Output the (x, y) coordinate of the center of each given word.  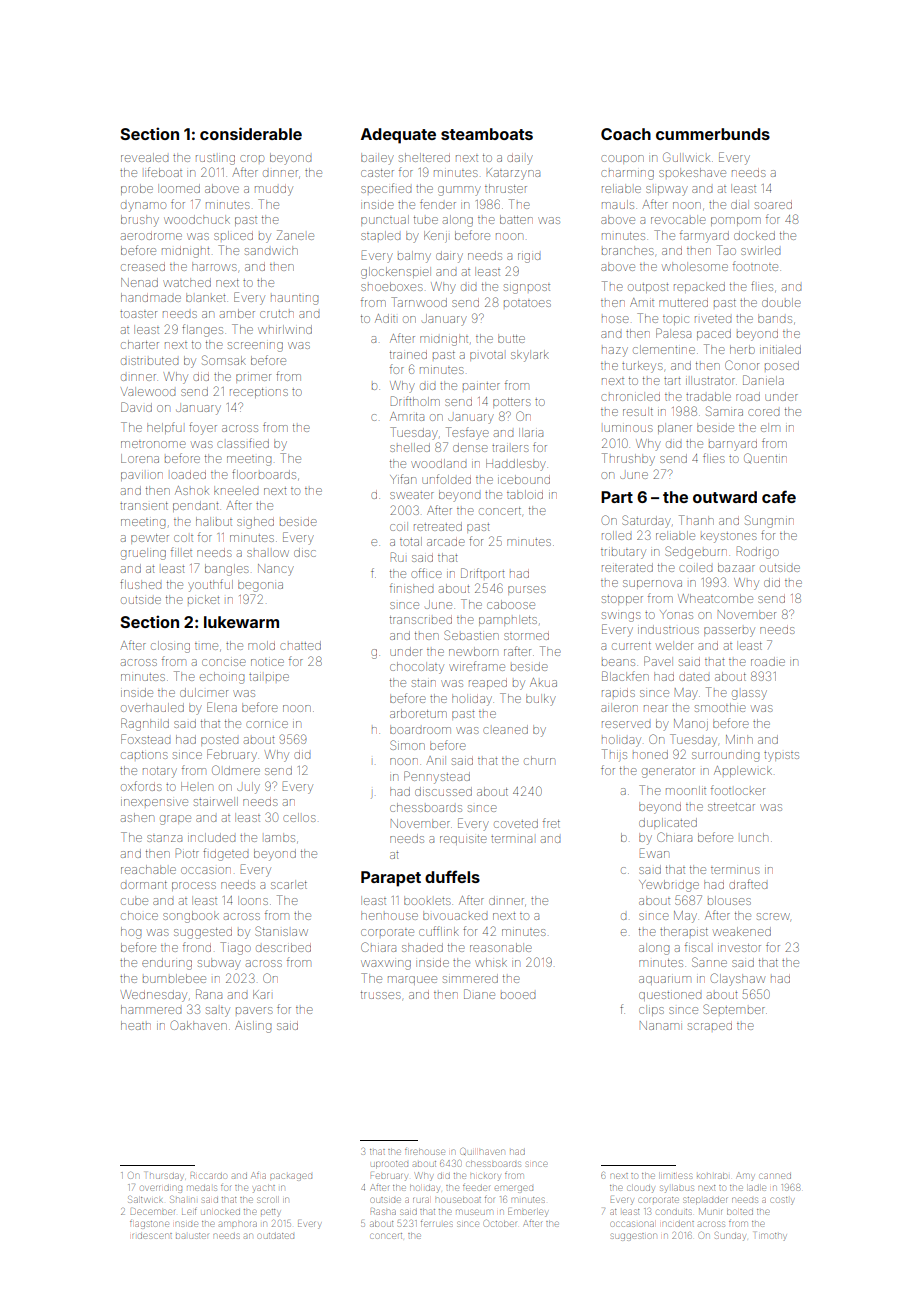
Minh (739, 739)
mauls (618, 204)
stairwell (216, 801)
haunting (294, 300)
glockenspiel (396, 273)
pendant (196, 506)
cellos (299, 817)
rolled (616, 535)
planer (675, 428)
